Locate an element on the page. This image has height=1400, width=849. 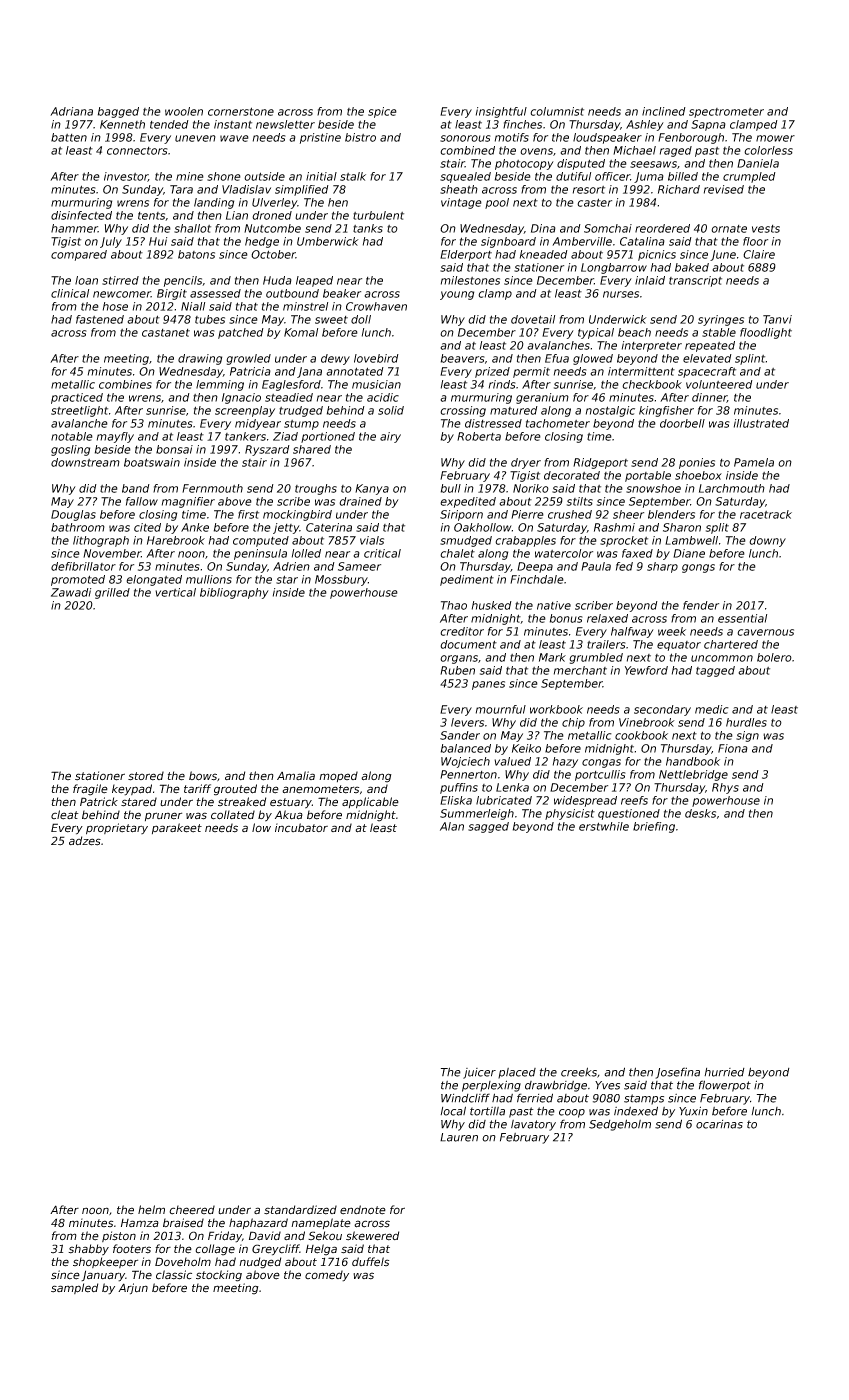
Mossbury is located at coordinates (341, 580).
